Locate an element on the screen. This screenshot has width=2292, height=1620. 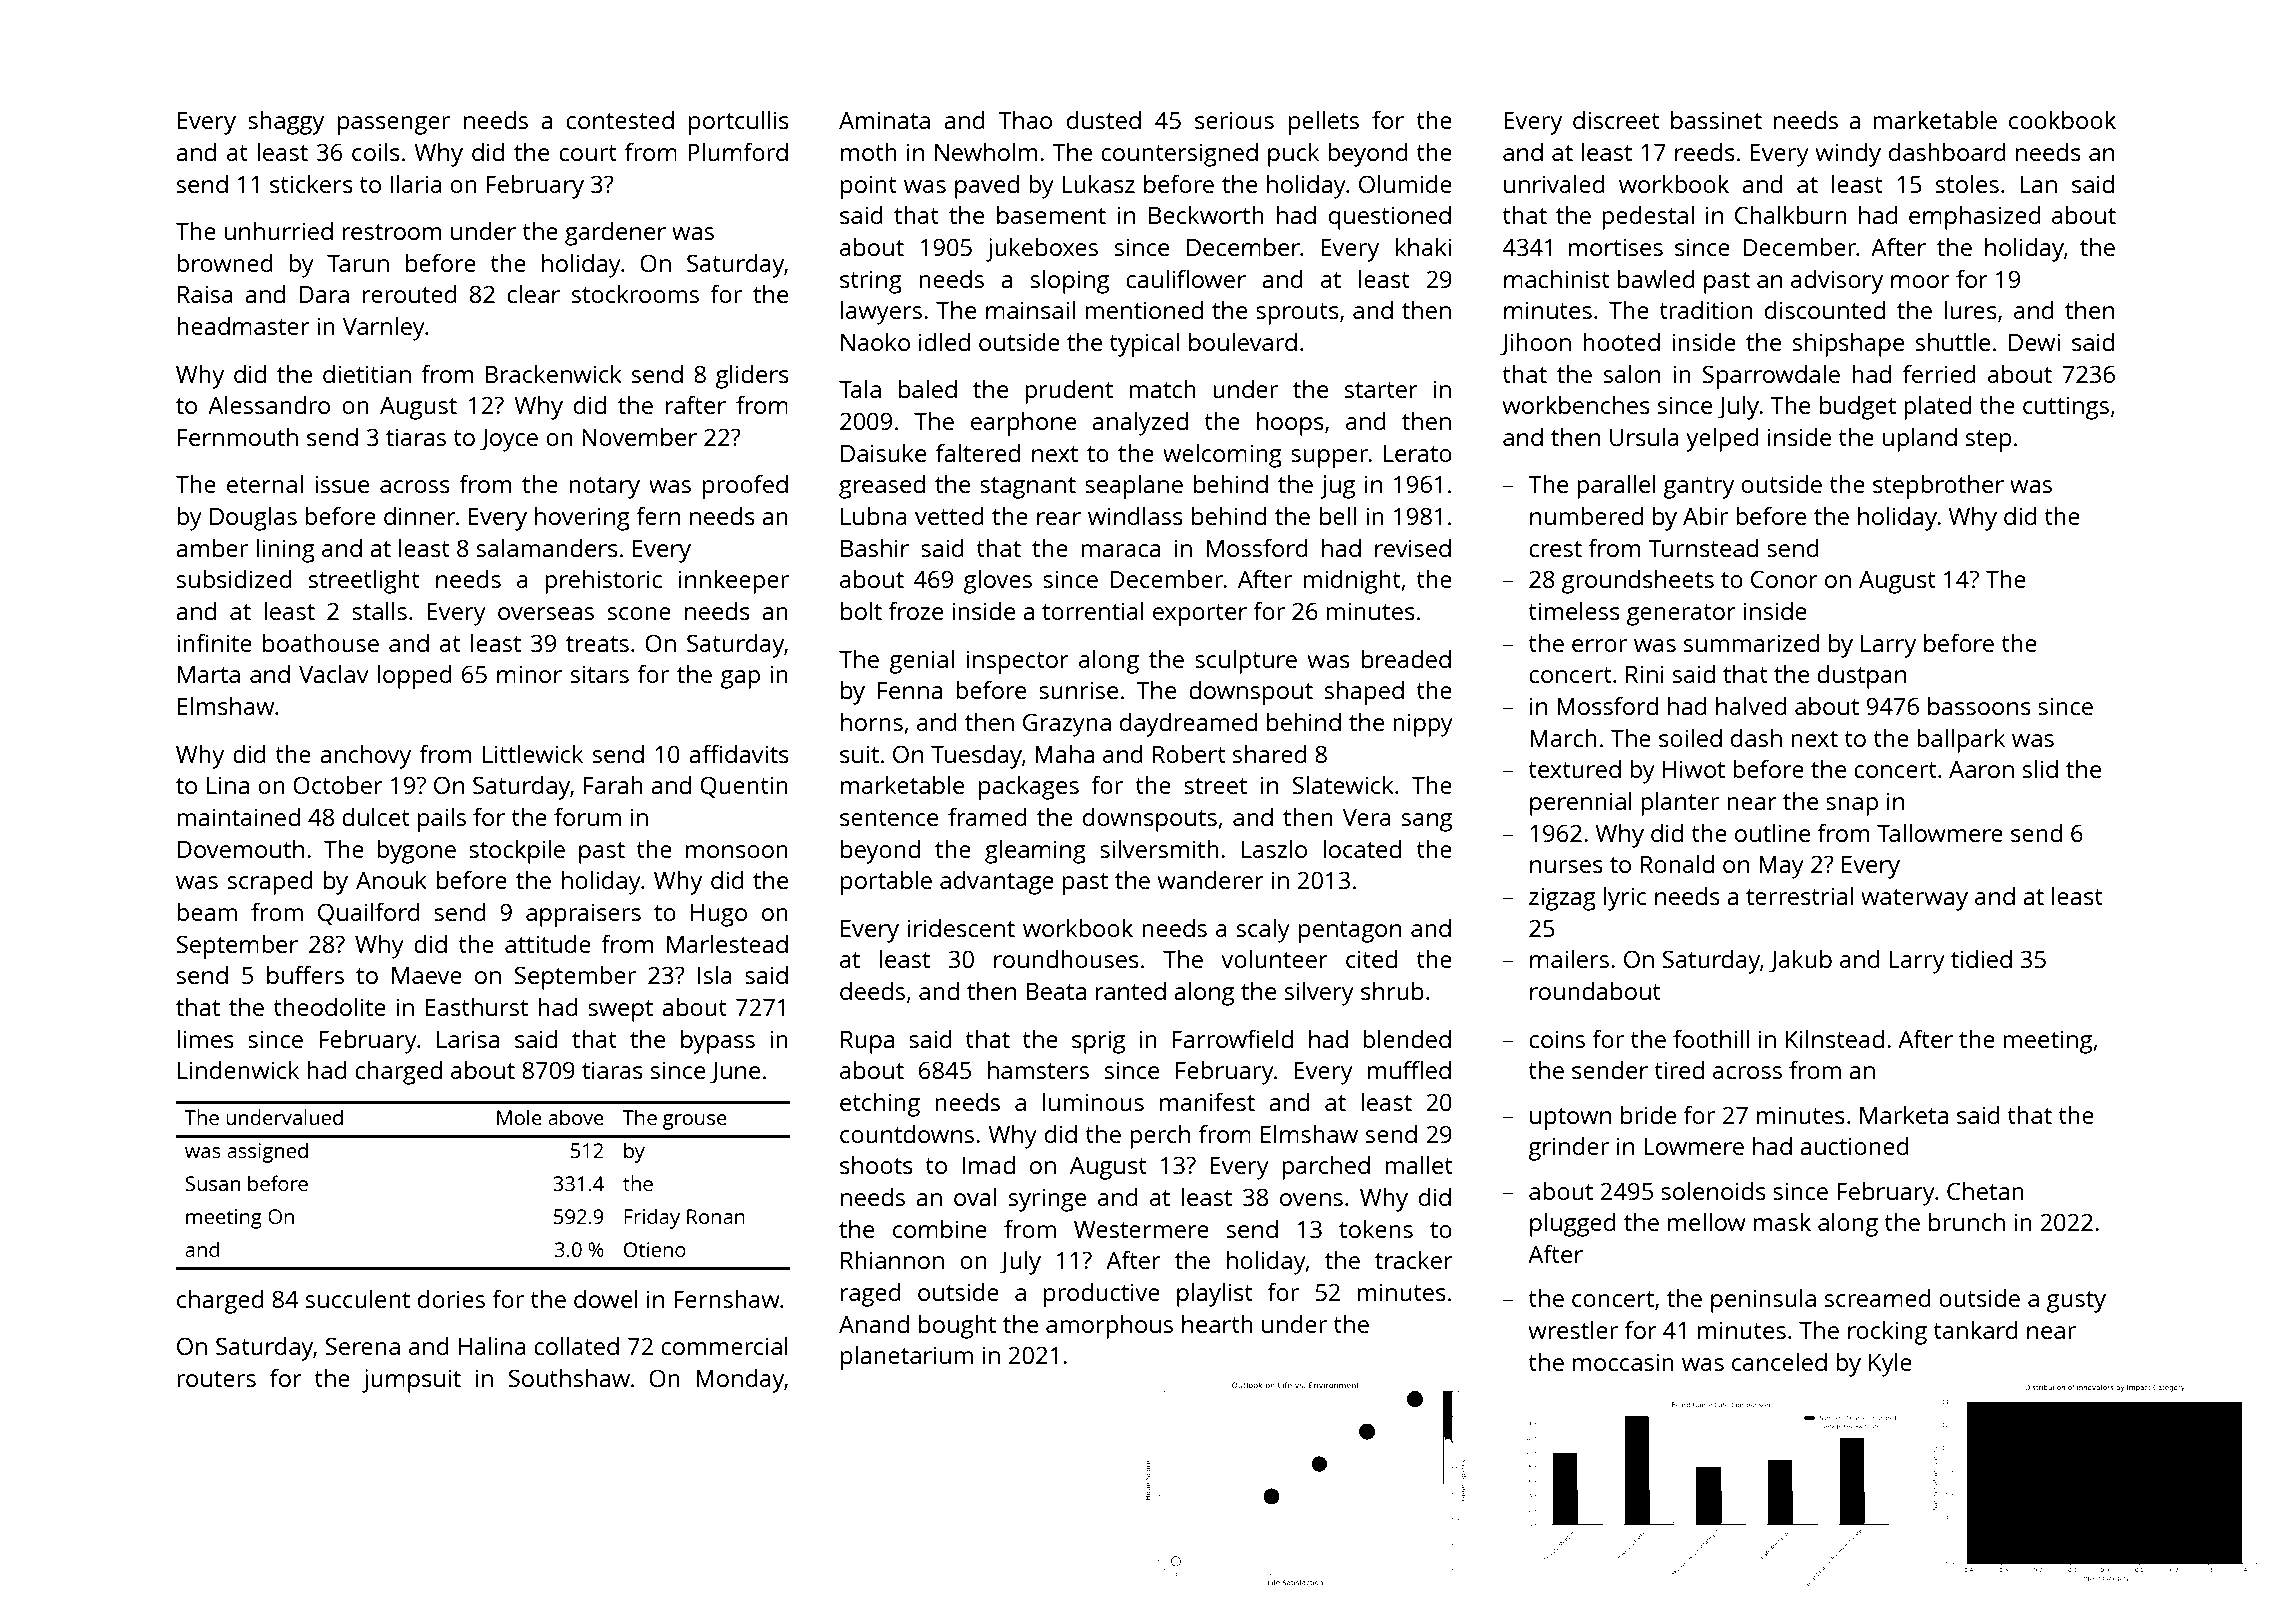
Mole is located at coordinates (519, 1117).
